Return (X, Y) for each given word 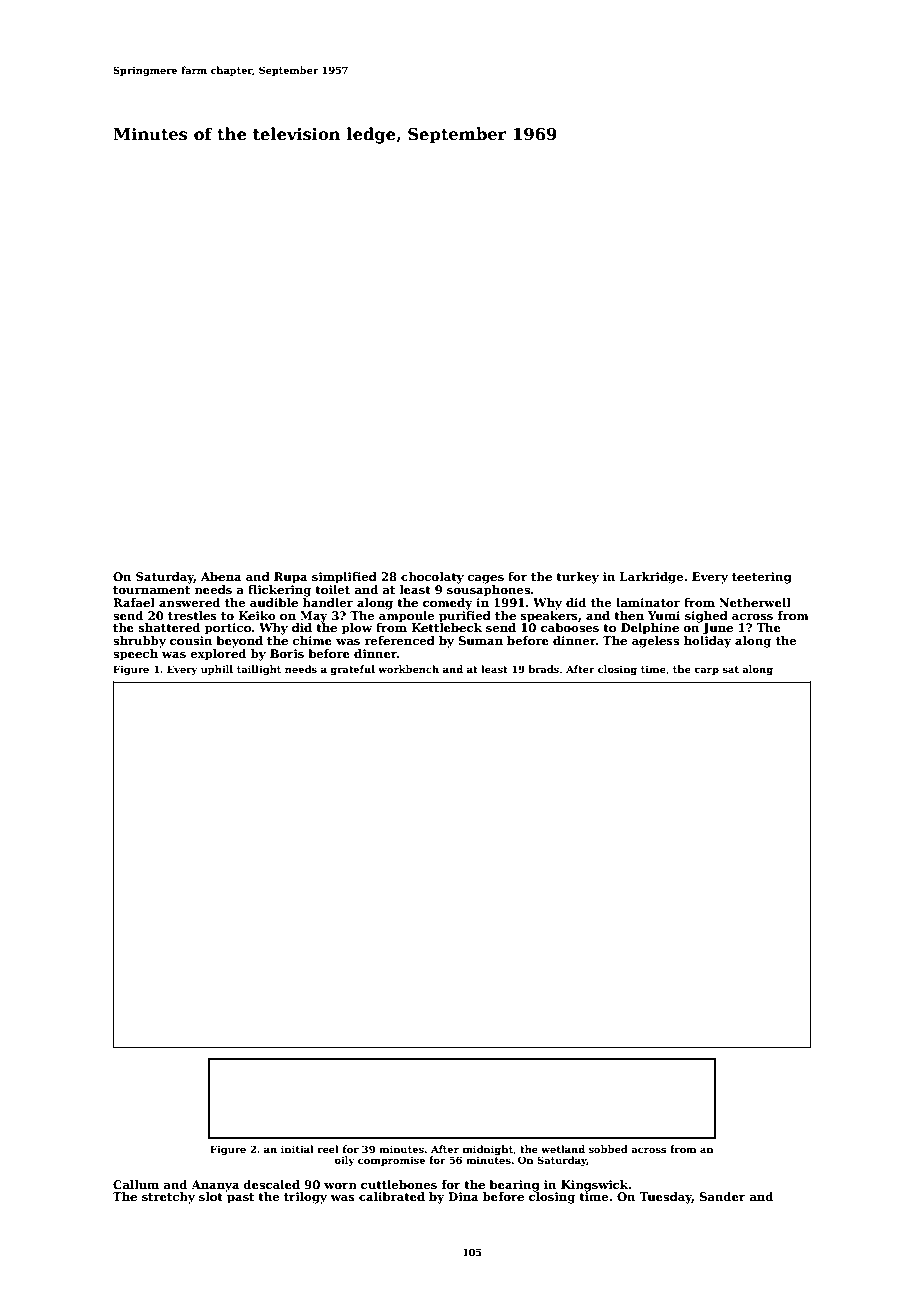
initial (297, 1149)
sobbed (608, 1149)
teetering (762, 578)
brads (543, 669)
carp (706, 671)
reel (328, 1149)
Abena (221, 576)
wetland (563, 1149)
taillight (259, 670)
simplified (344, 578)
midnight (488, 1150)
